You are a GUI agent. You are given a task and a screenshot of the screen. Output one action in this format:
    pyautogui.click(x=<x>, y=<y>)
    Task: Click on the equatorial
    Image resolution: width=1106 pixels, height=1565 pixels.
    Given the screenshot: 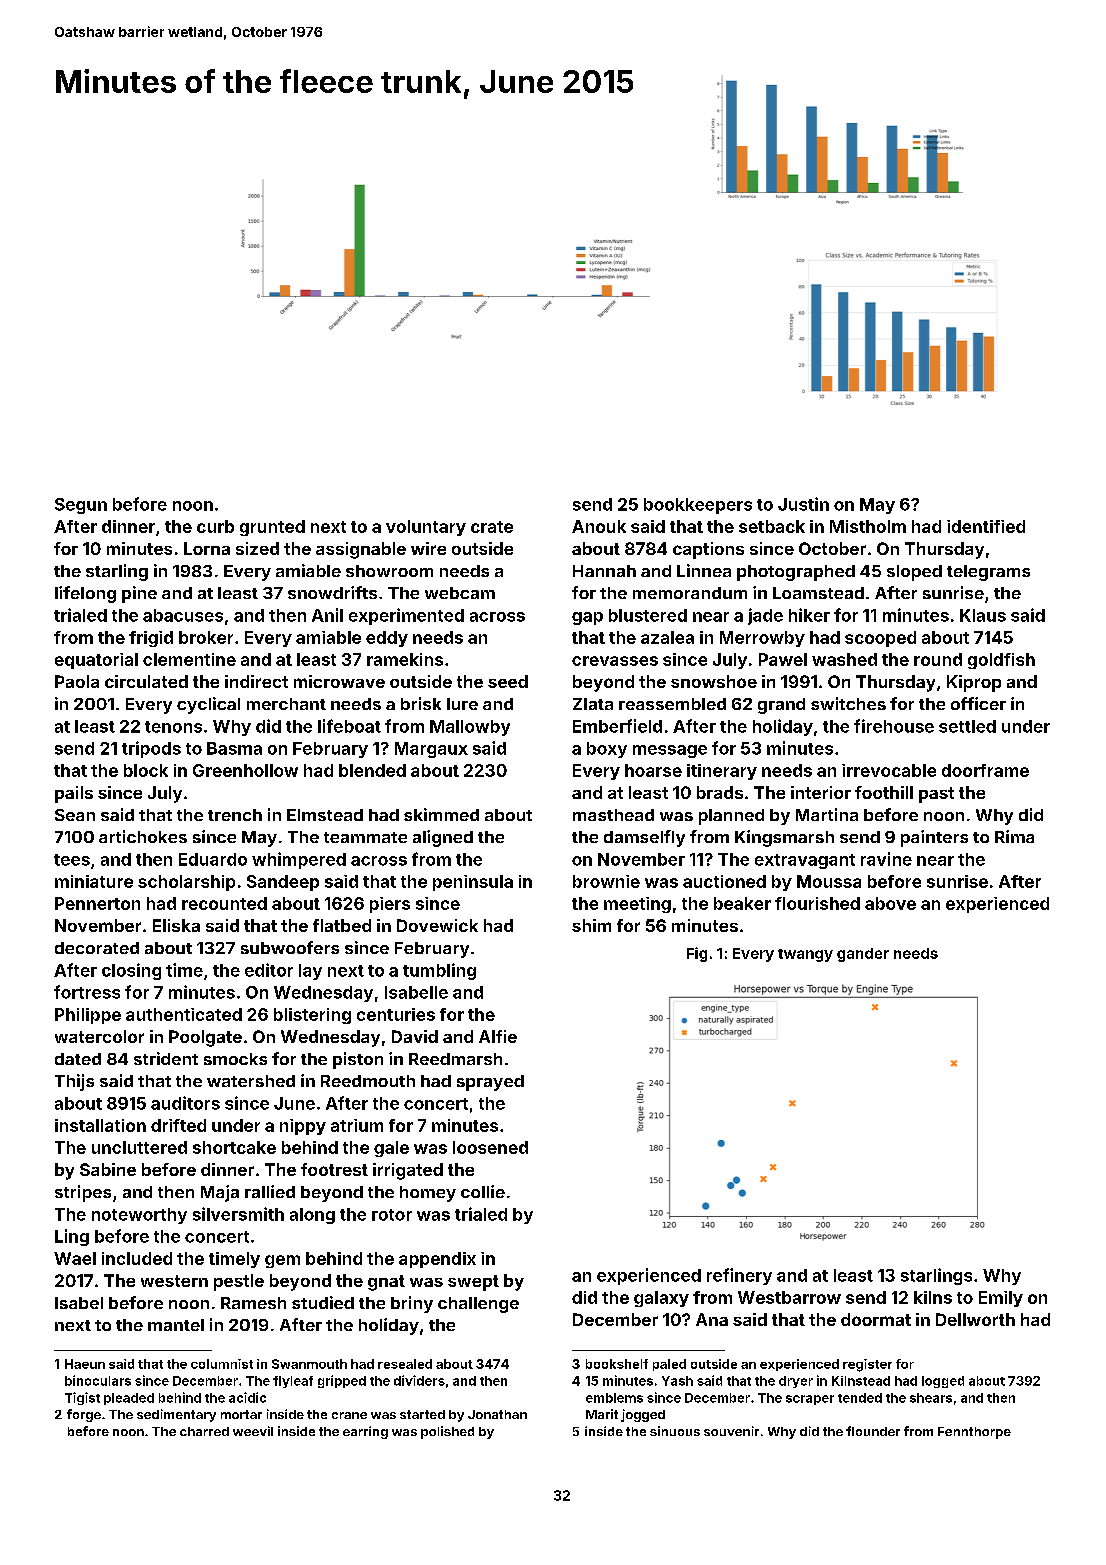 What is the action you would take?
    pyautogui.click(x=96, y=661)
